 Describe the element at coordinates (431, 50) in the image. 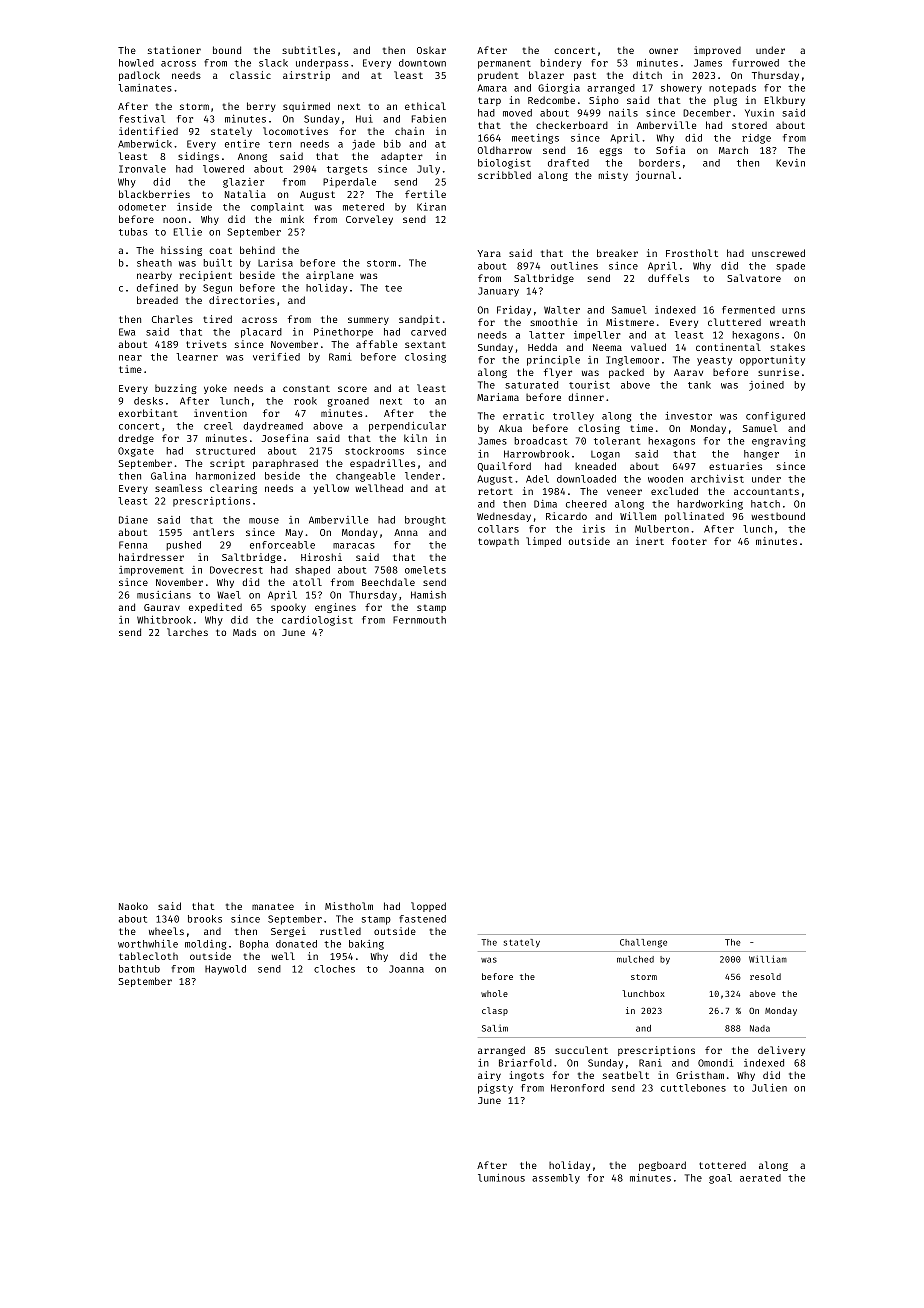

I see `Oskar` at that location.
